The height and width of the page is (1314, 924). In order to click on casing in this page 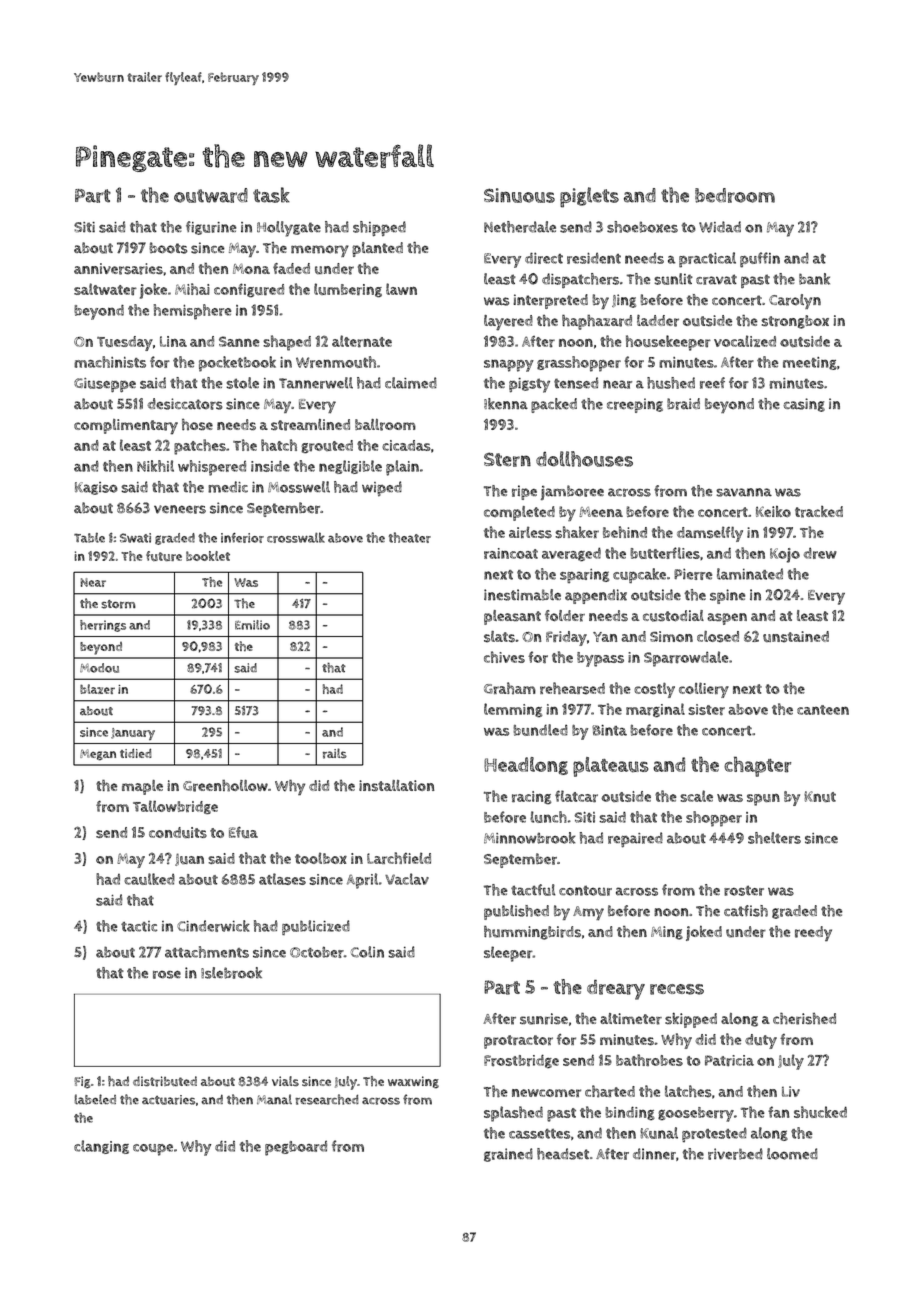, I will do `click(804, 405)`.
